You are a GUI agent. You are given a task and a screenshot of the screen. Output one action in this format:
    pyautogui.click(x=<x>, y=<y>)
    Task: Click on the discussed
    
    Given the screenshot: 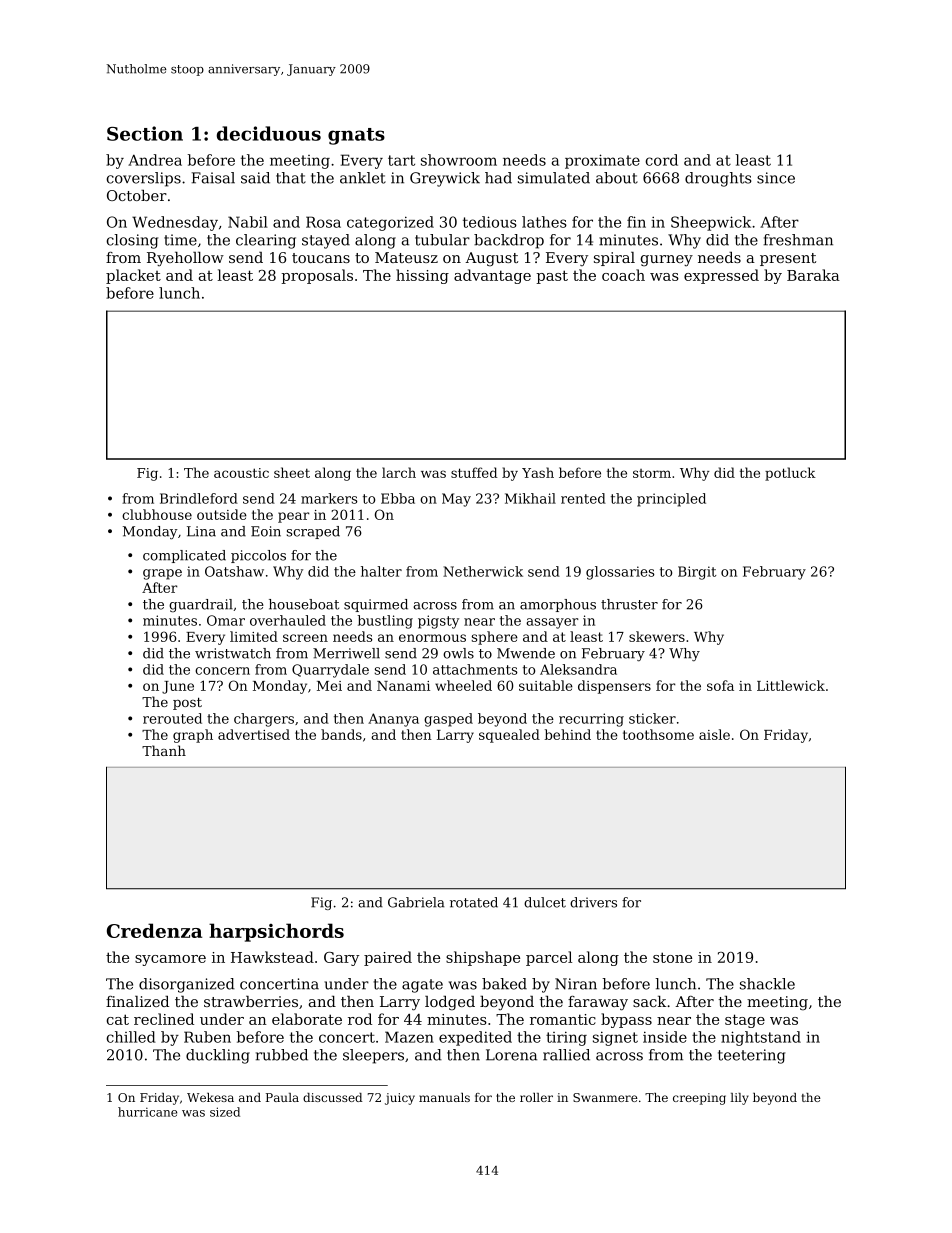 What is the action you would take?
    pyautogui.click(x=333, y=1097)
